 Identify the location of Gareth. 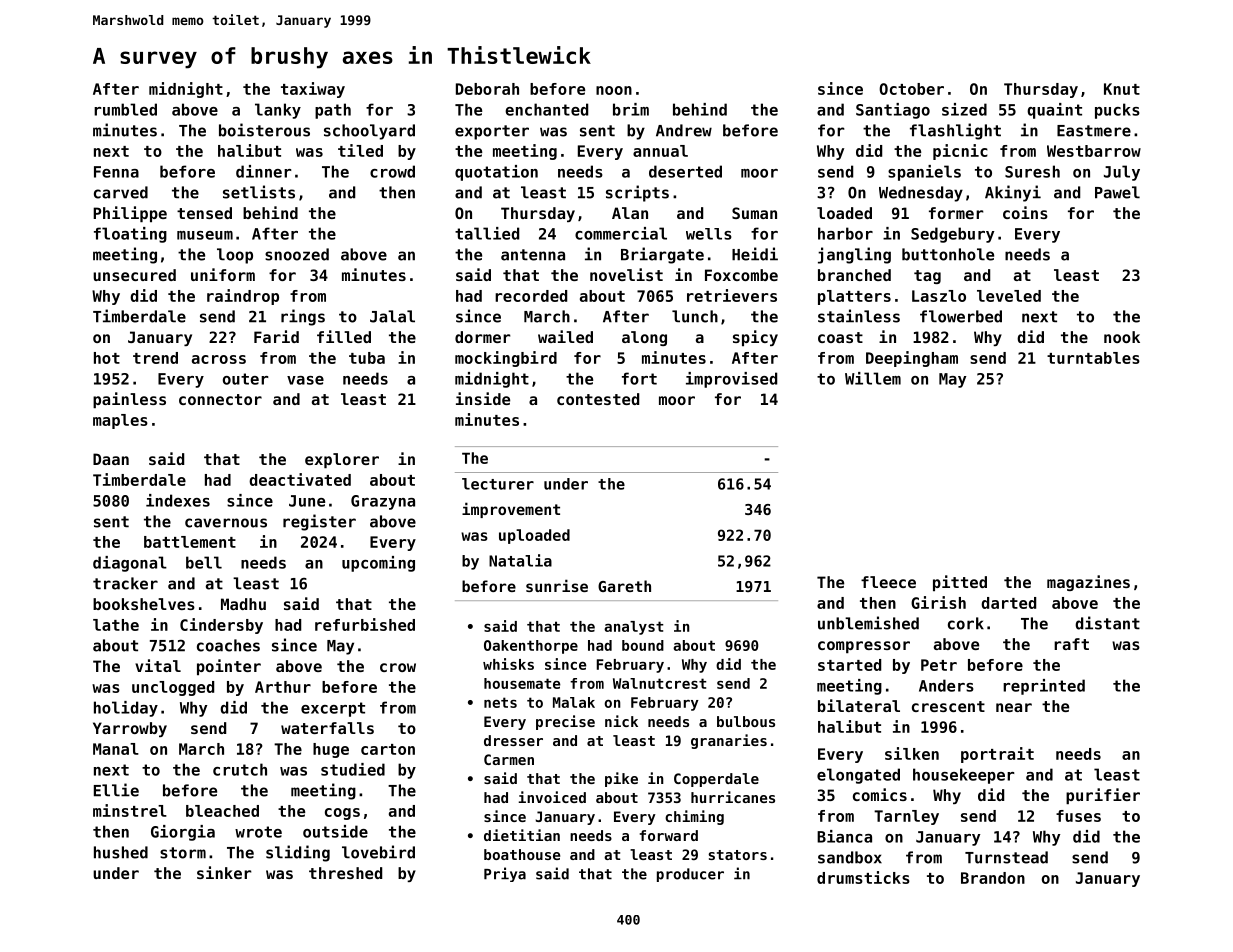
(624, 586).
